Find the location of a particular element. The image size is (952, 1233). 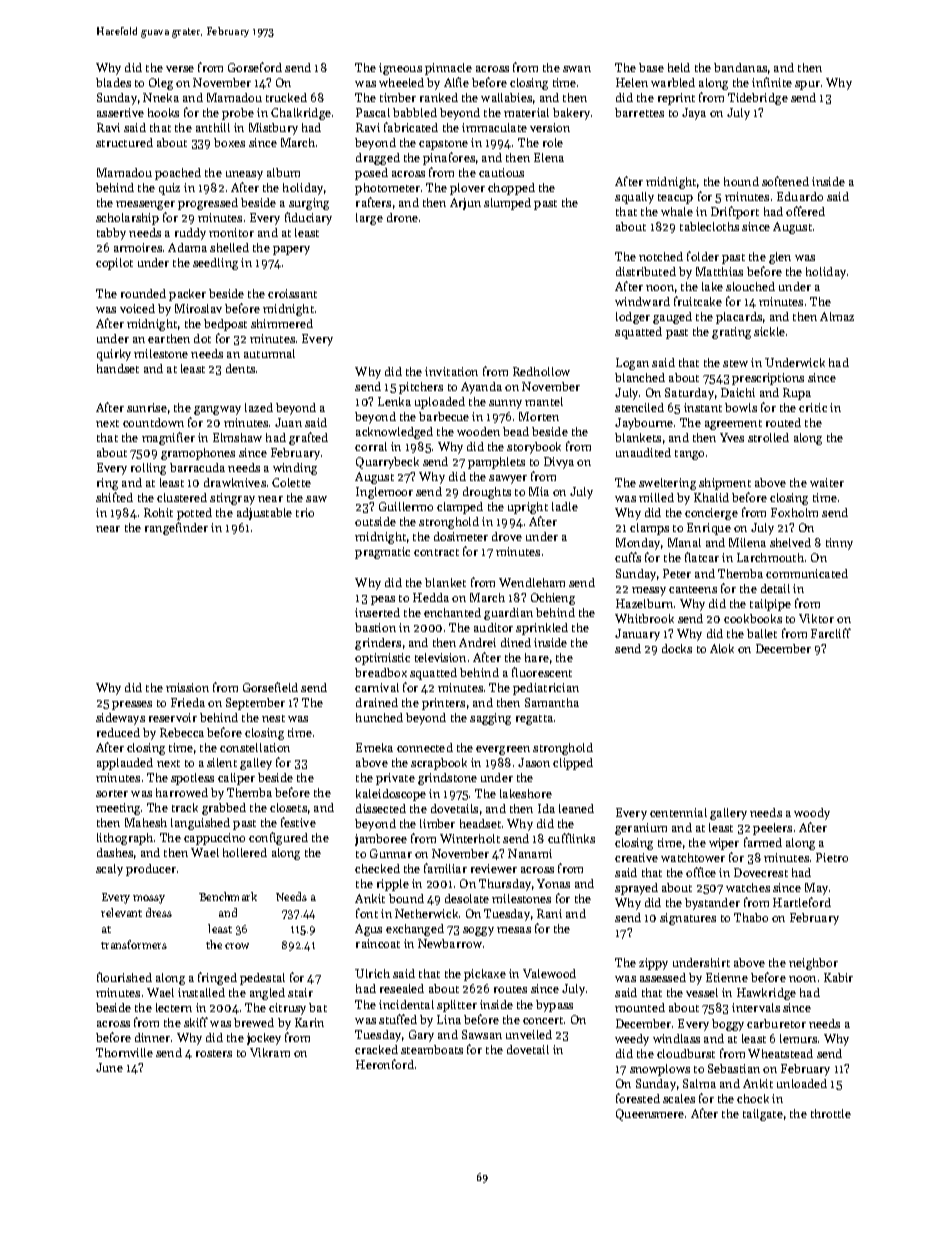

June is located at coordinates (109, 1067).
